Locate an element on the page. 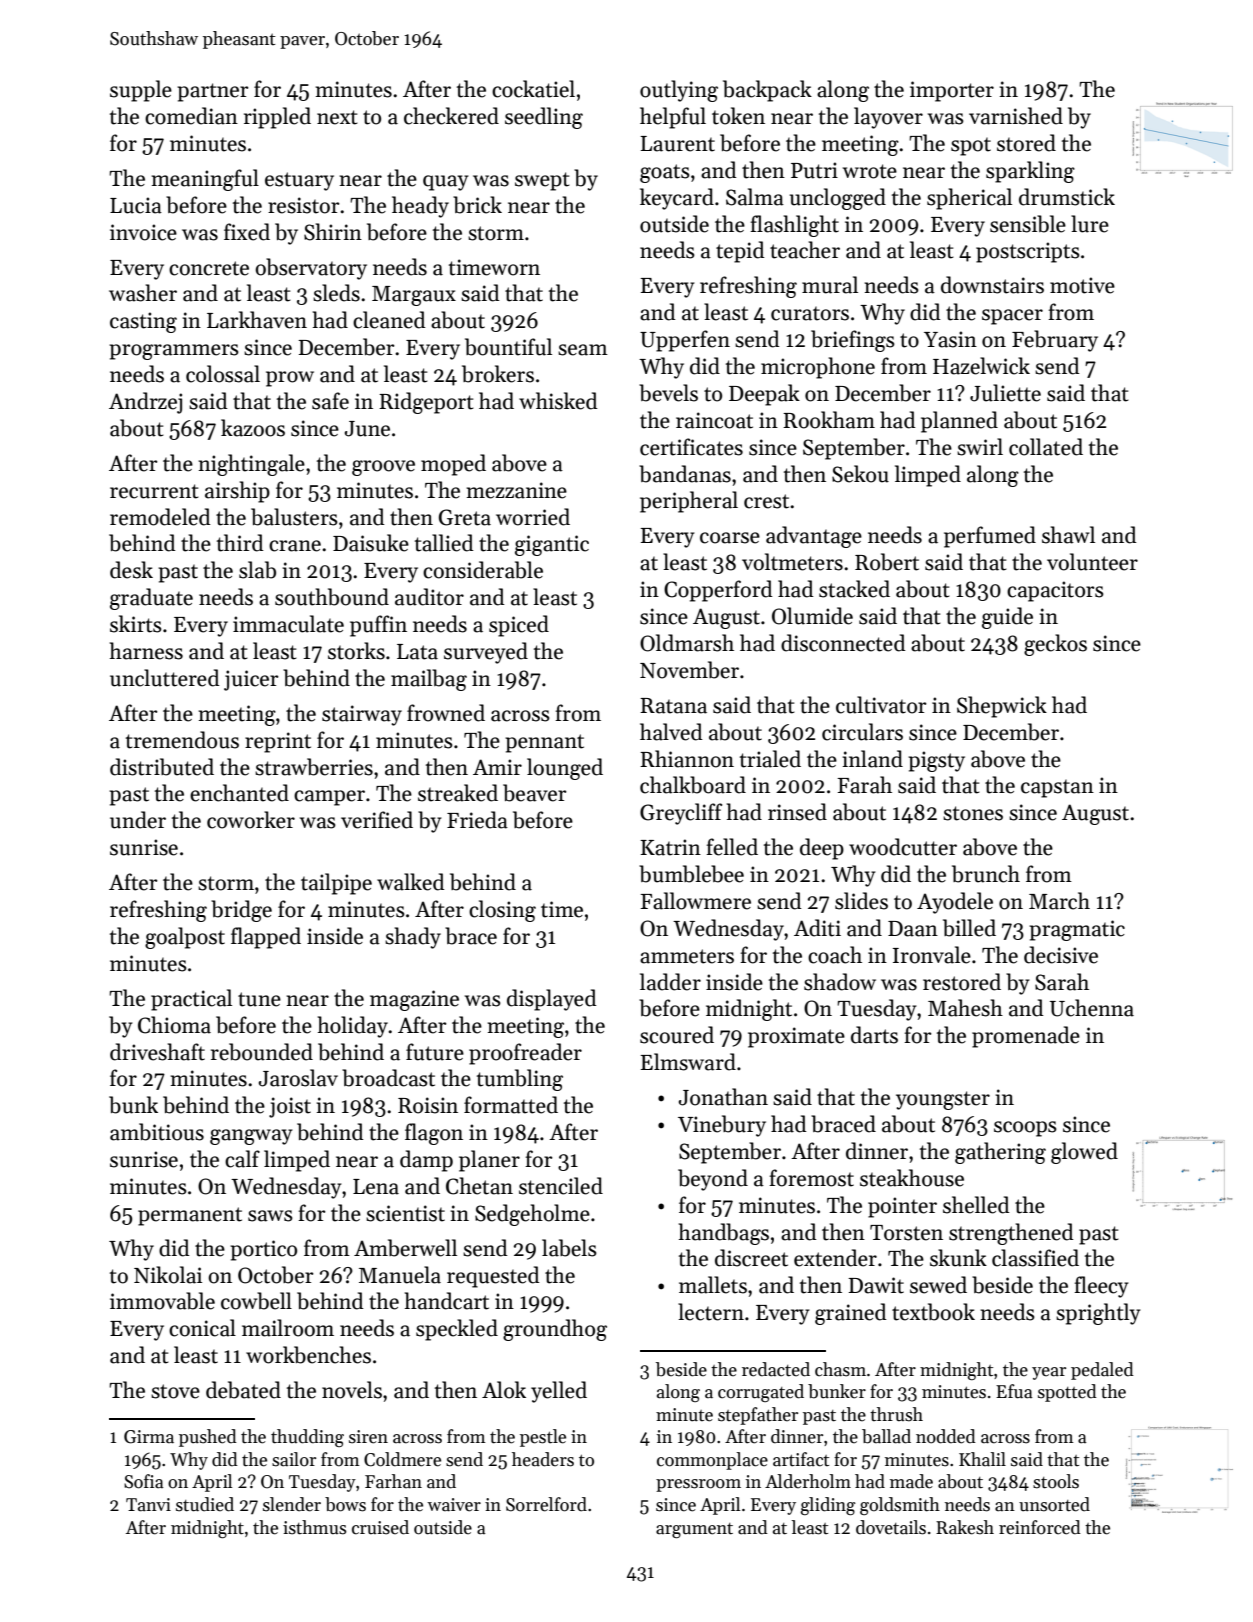 This document has height=1622, width=1253. backpack is located at coordinates (767, 91).
